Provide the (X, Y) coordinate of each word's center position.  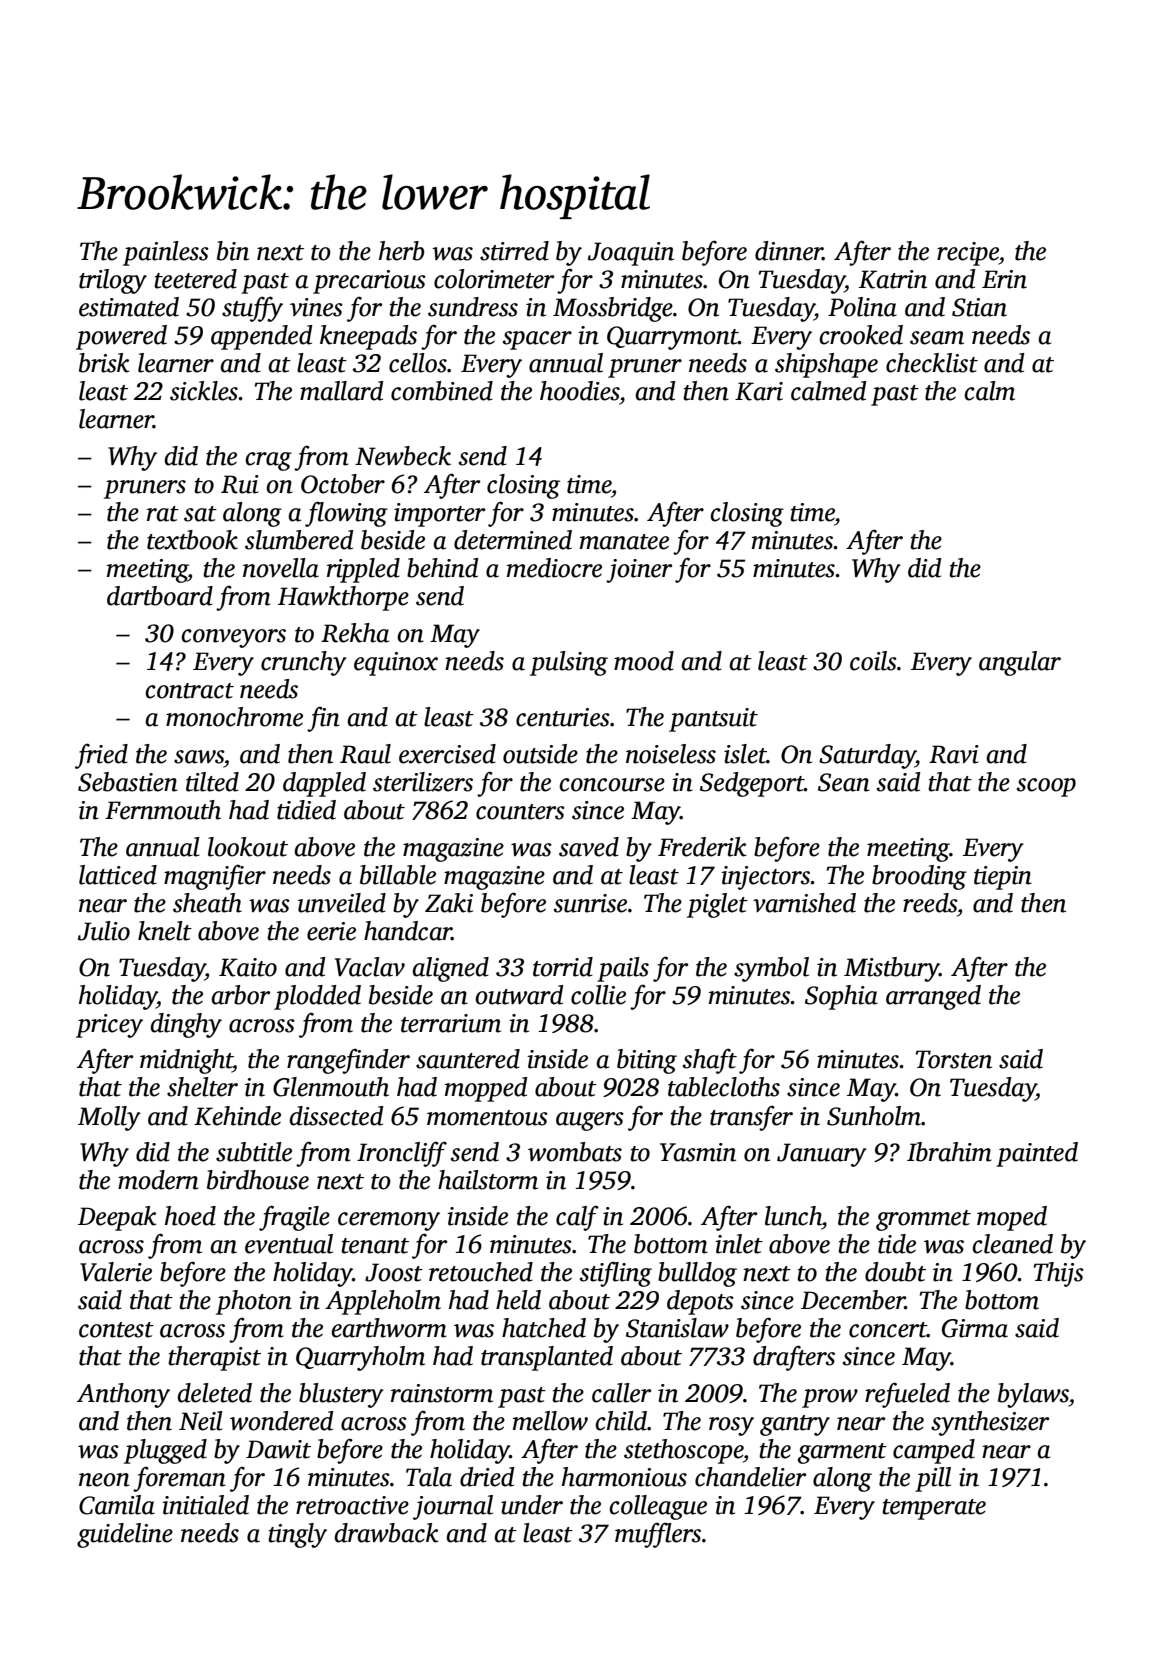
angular (1020, 663)
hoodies (579, 391)
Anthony (123, 1395)
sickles (204, 391)
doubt (895, 1272)
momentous (487, 1118)
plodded (317, 997)
